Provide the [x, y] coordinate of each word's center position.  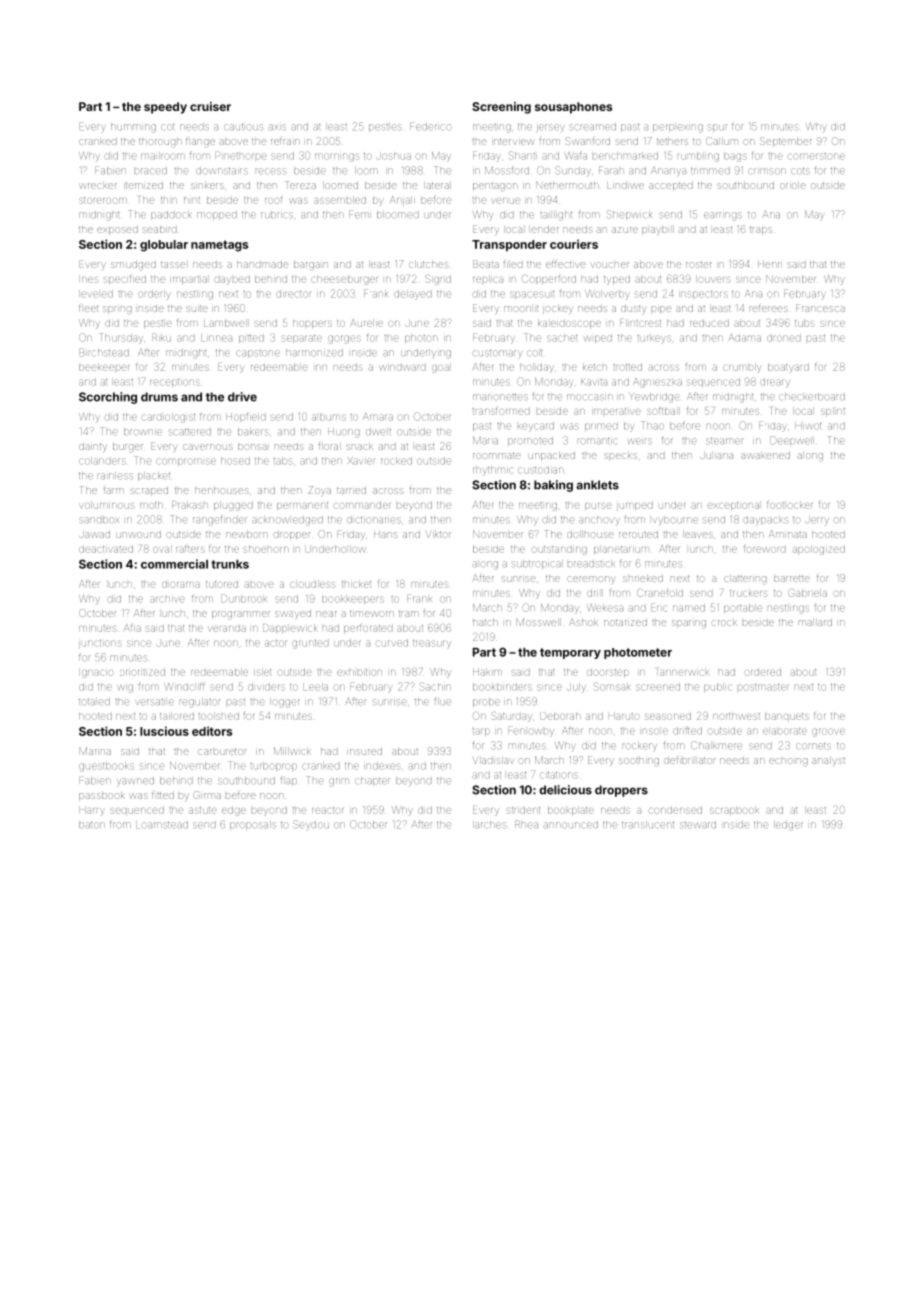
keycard [536, 427]
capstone [258, 354]
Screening [501, 108]
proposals [253, 825]
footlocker [790, 505]
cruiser [210, 106]
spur [718, 128]
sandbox [99, 519]
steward [698, 824]
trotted [627, 367]
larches [489, 824]
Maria [485, 440]
